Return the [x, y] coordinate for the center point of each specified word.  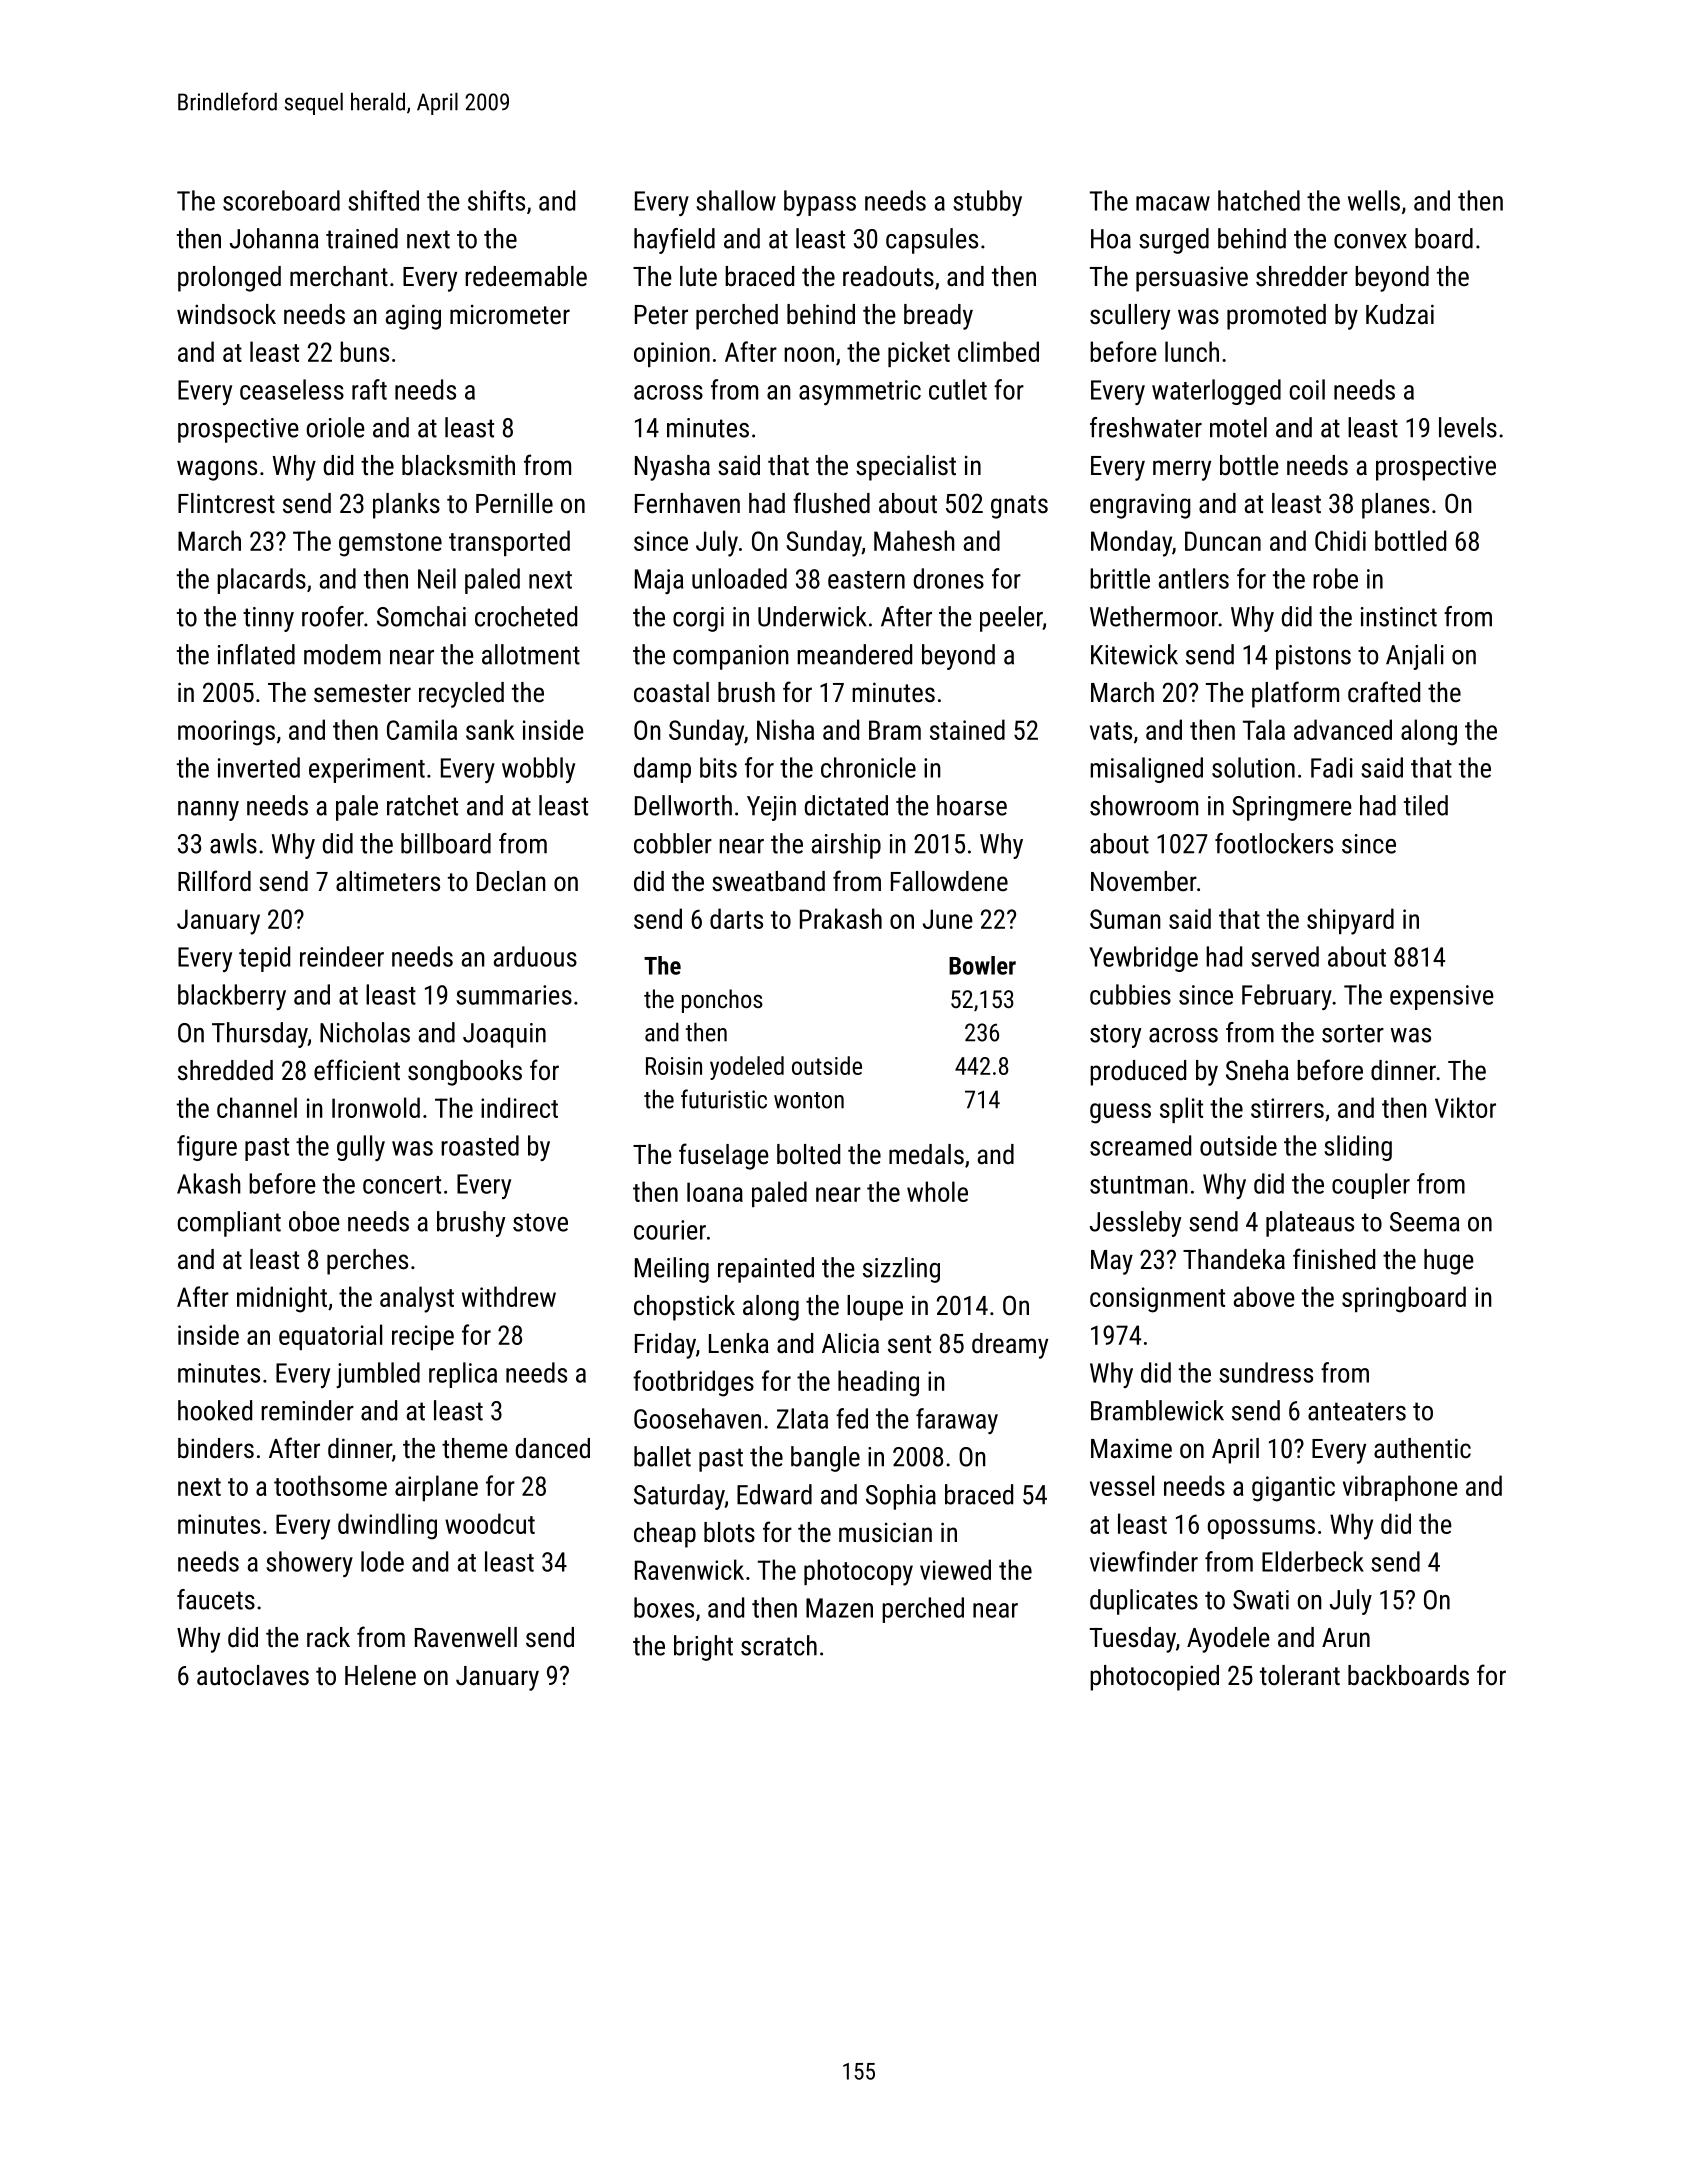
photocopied [1154, 1678]
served [1285, 956]
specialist [906, 468]
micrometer [510, 315]
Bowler [982, 965]
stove [540, 1222]
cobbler [673, 843]
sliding [1358, 1148]
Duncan [1223, 541]
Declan [511, 881]
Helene [380, 1675]
